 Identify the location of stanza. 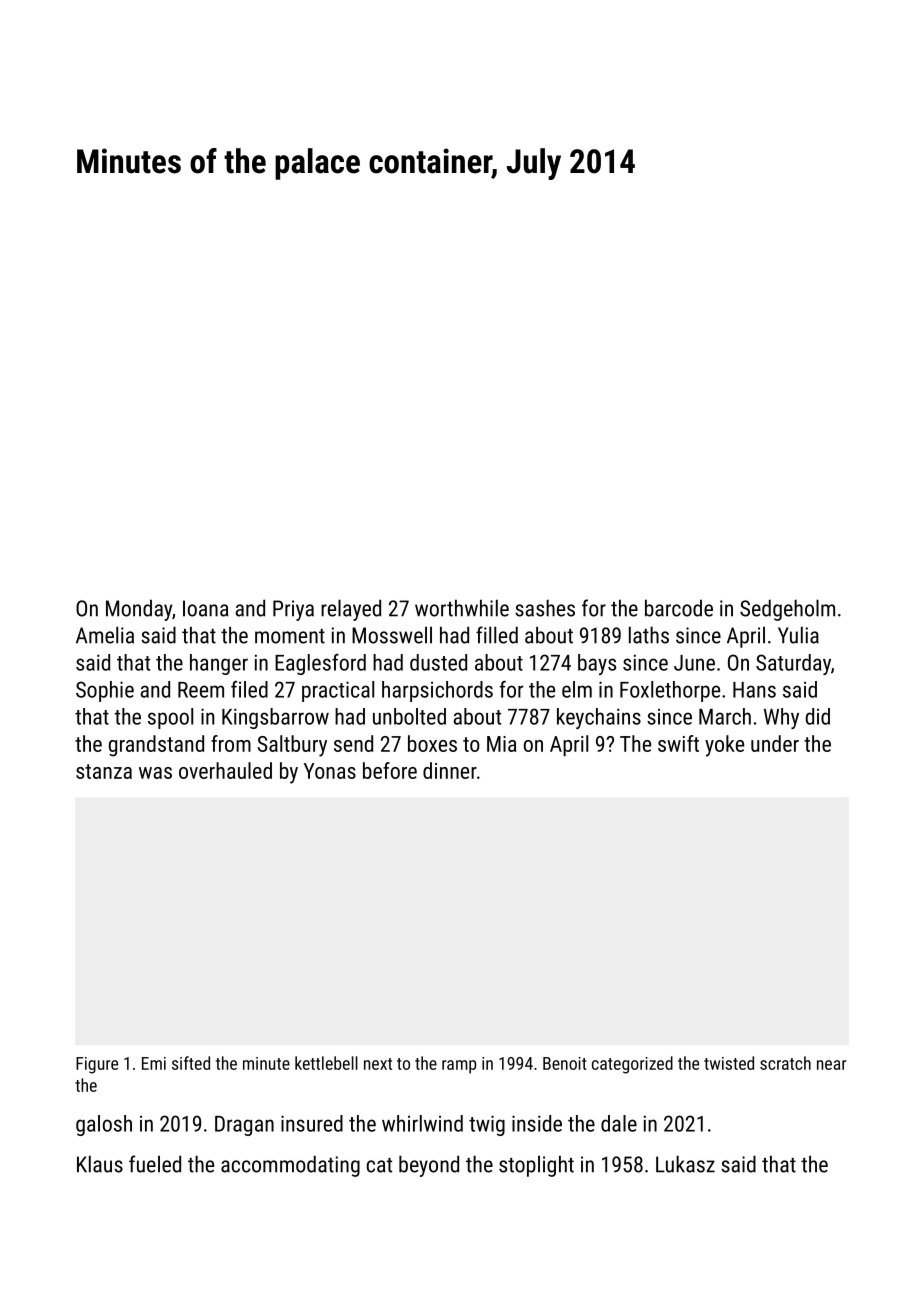
(104, 771).
